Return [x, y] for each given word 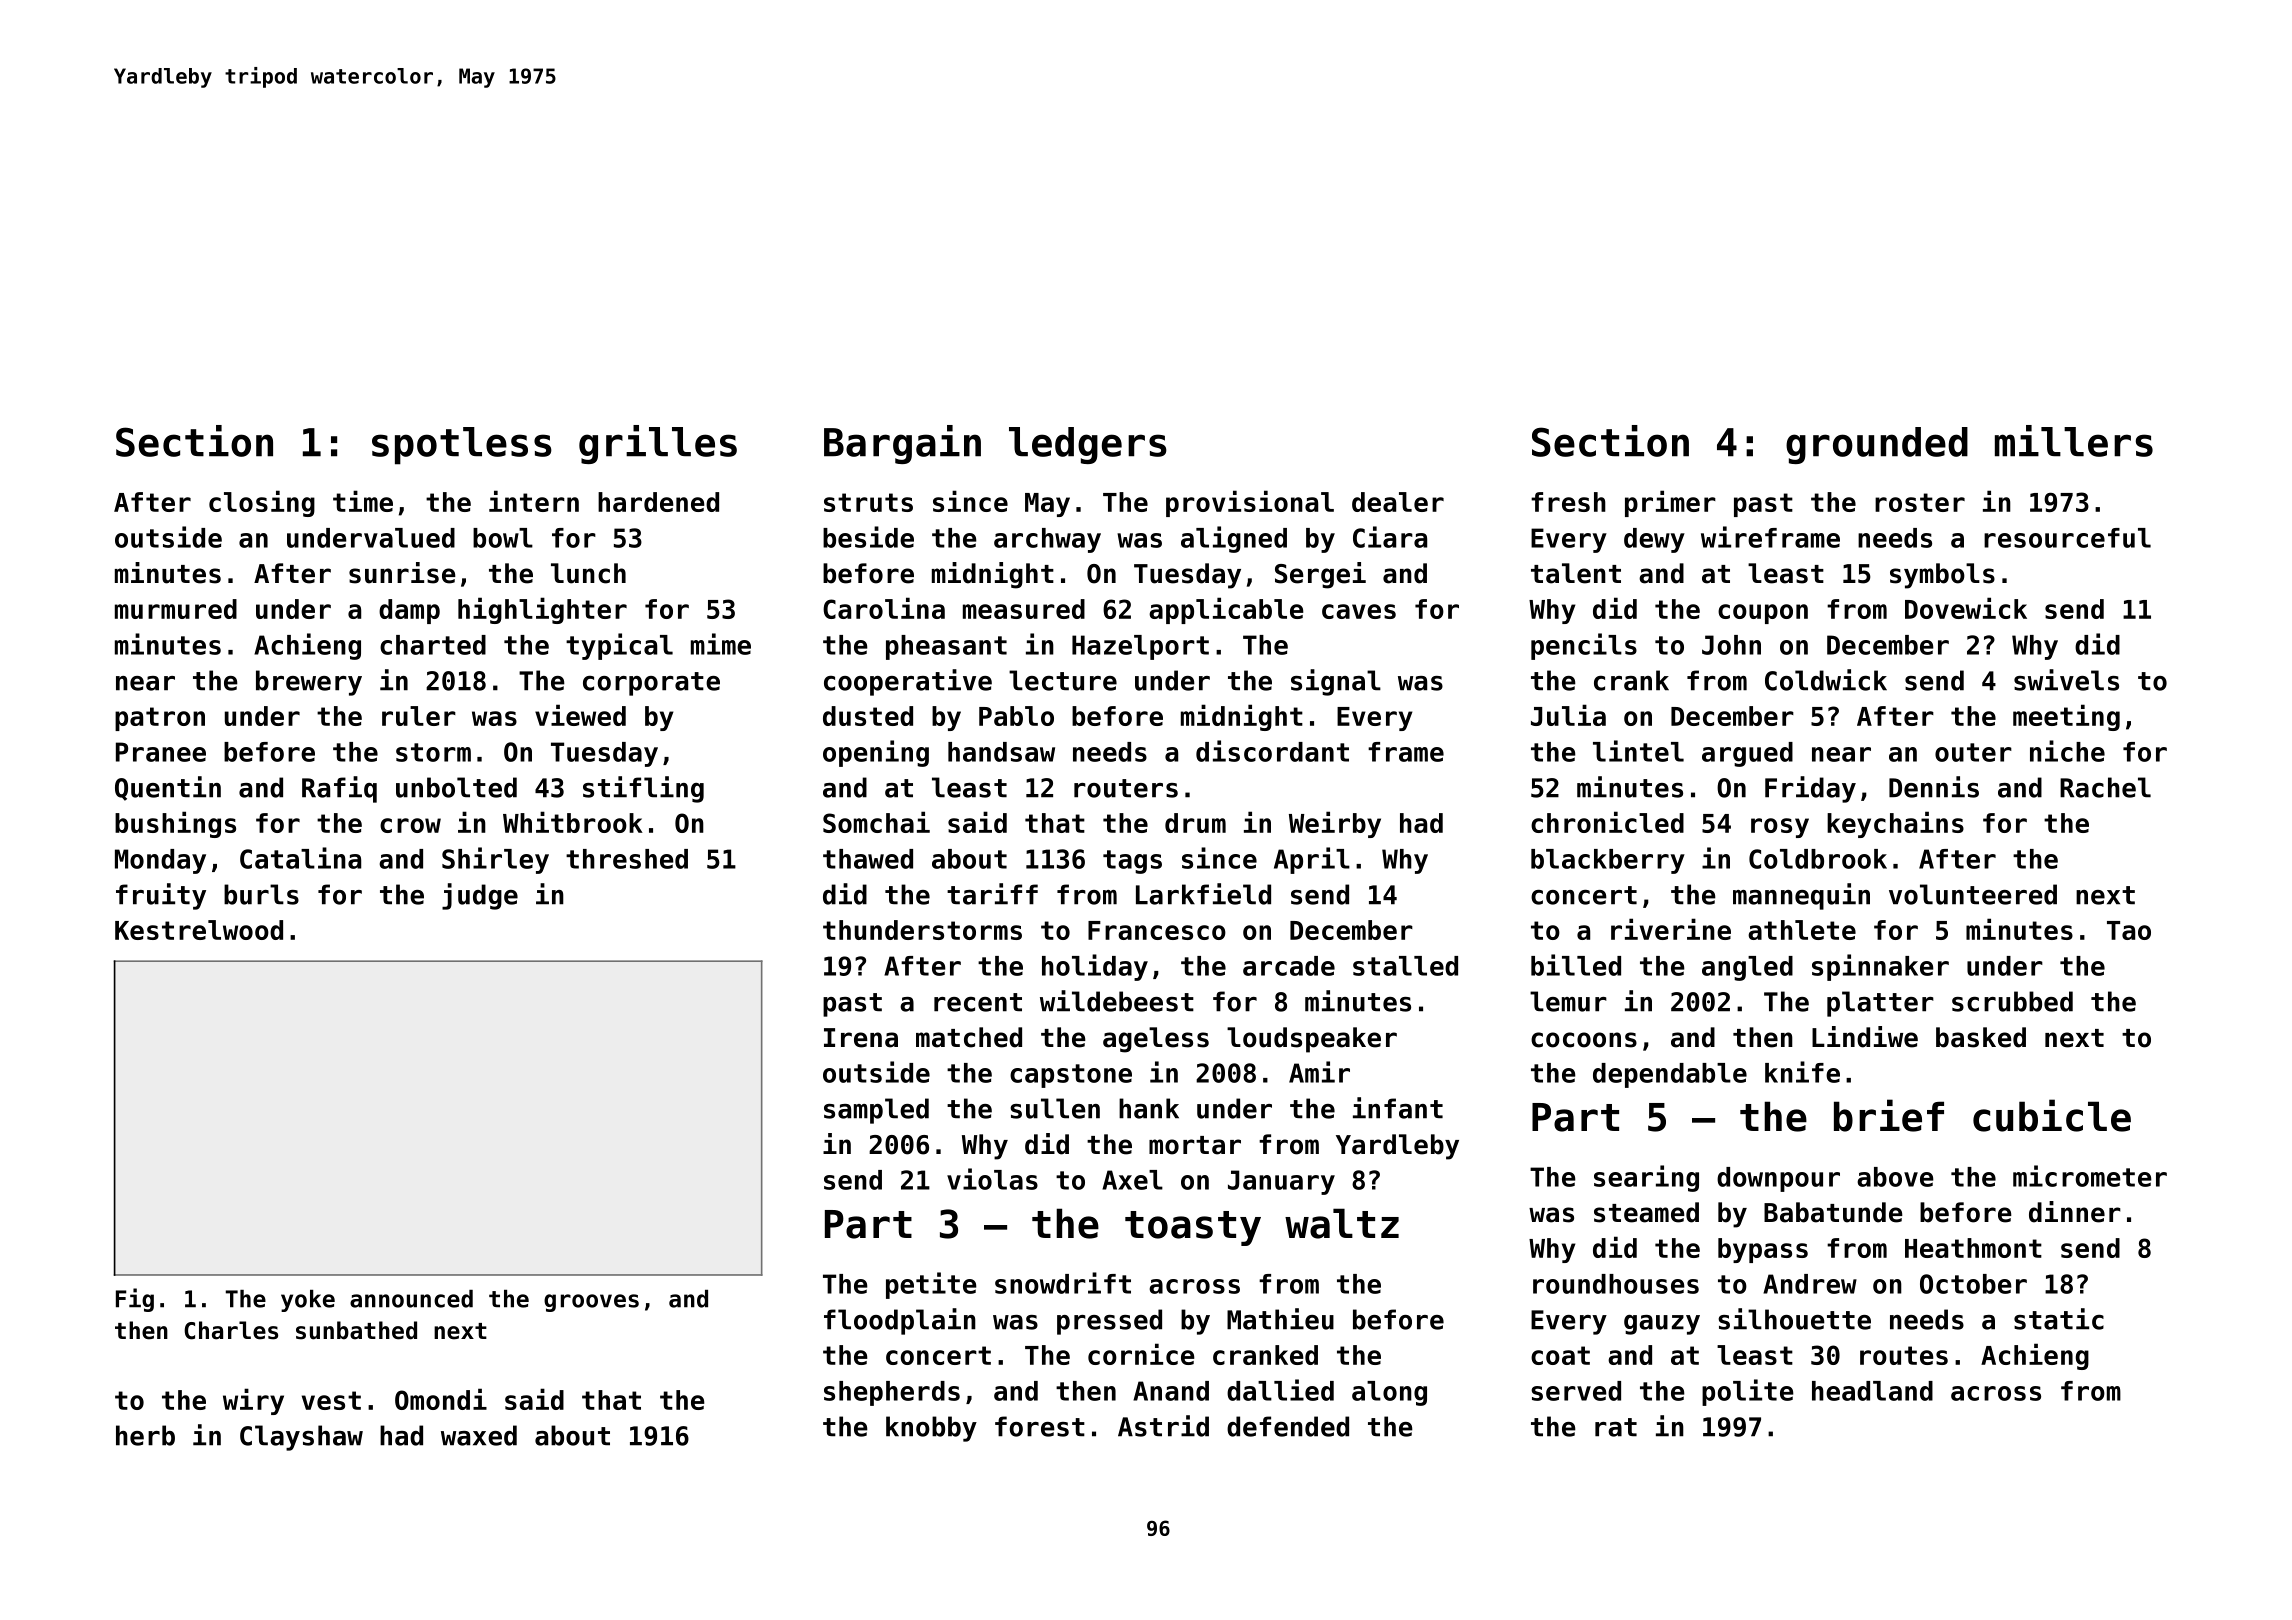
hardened [658, 502]
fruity [161, 896]
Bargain [902, 444]
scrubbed [2012, 1001]
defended [1288, 1426]
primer [1670, 503]
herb [145, 1435]
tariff [992, 894]
